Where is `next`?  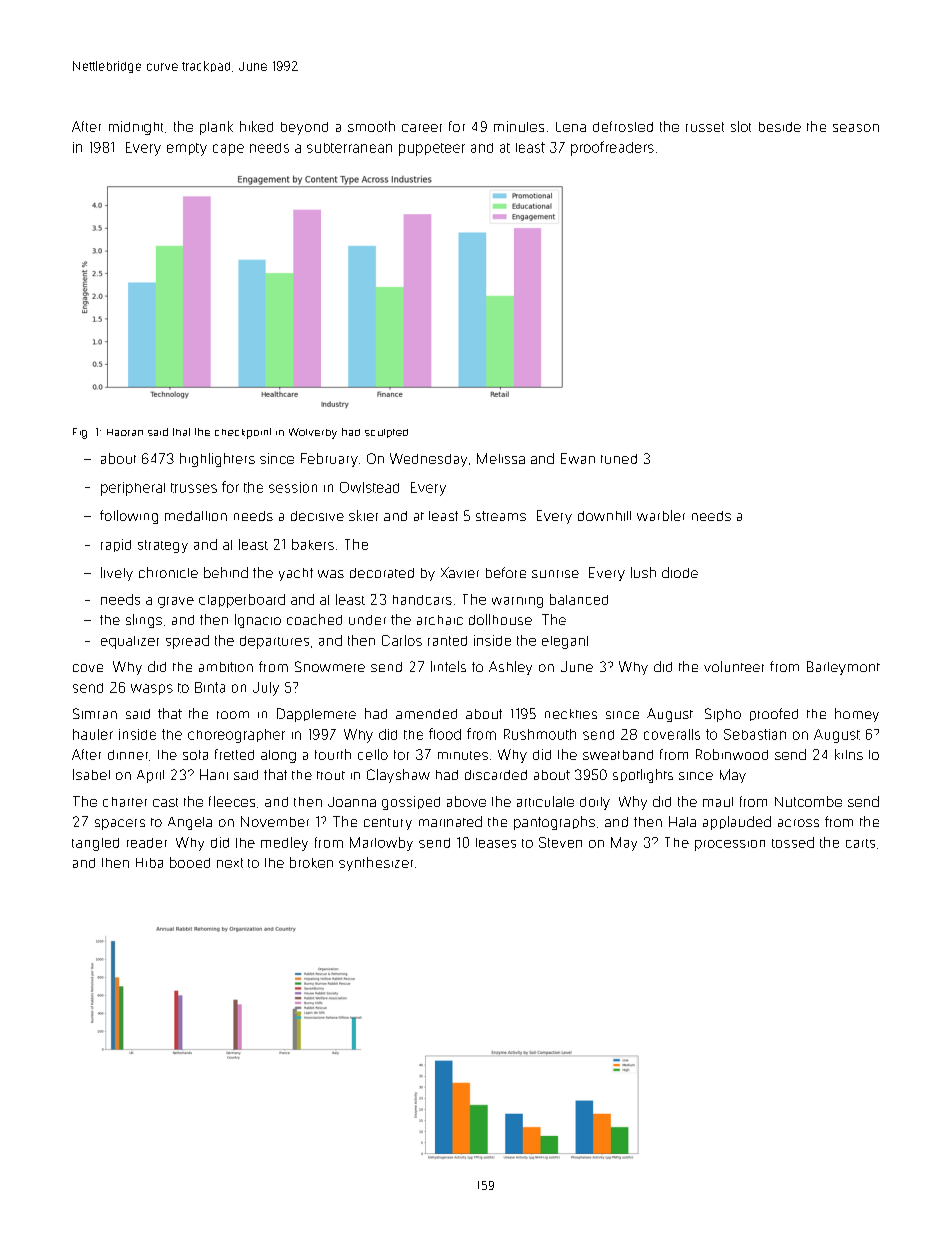 next is located at coordinates (230, 863).
